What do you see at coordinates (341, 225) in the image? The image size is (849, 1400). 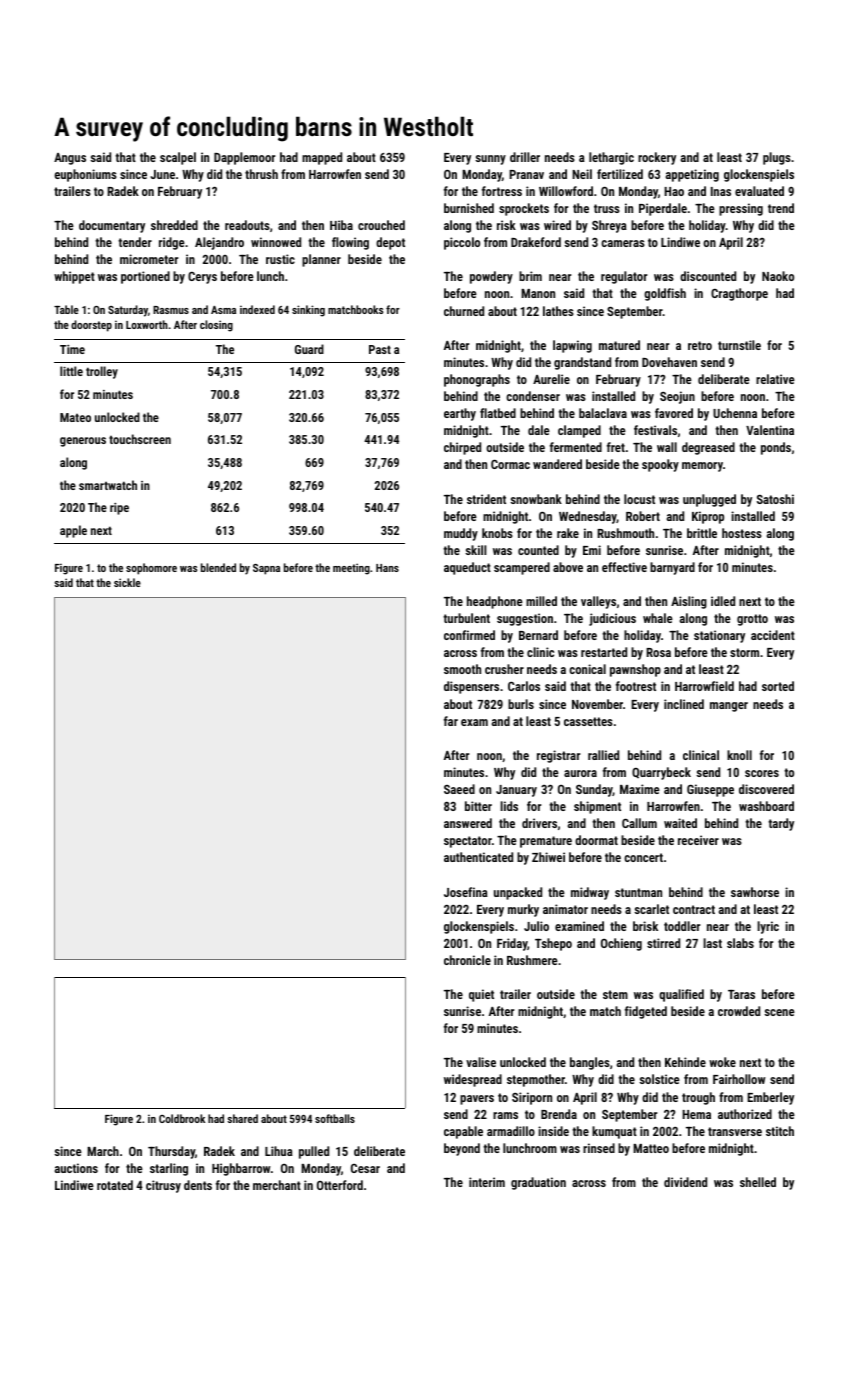 I see `Hiba` at bounding box center [341, 225].
